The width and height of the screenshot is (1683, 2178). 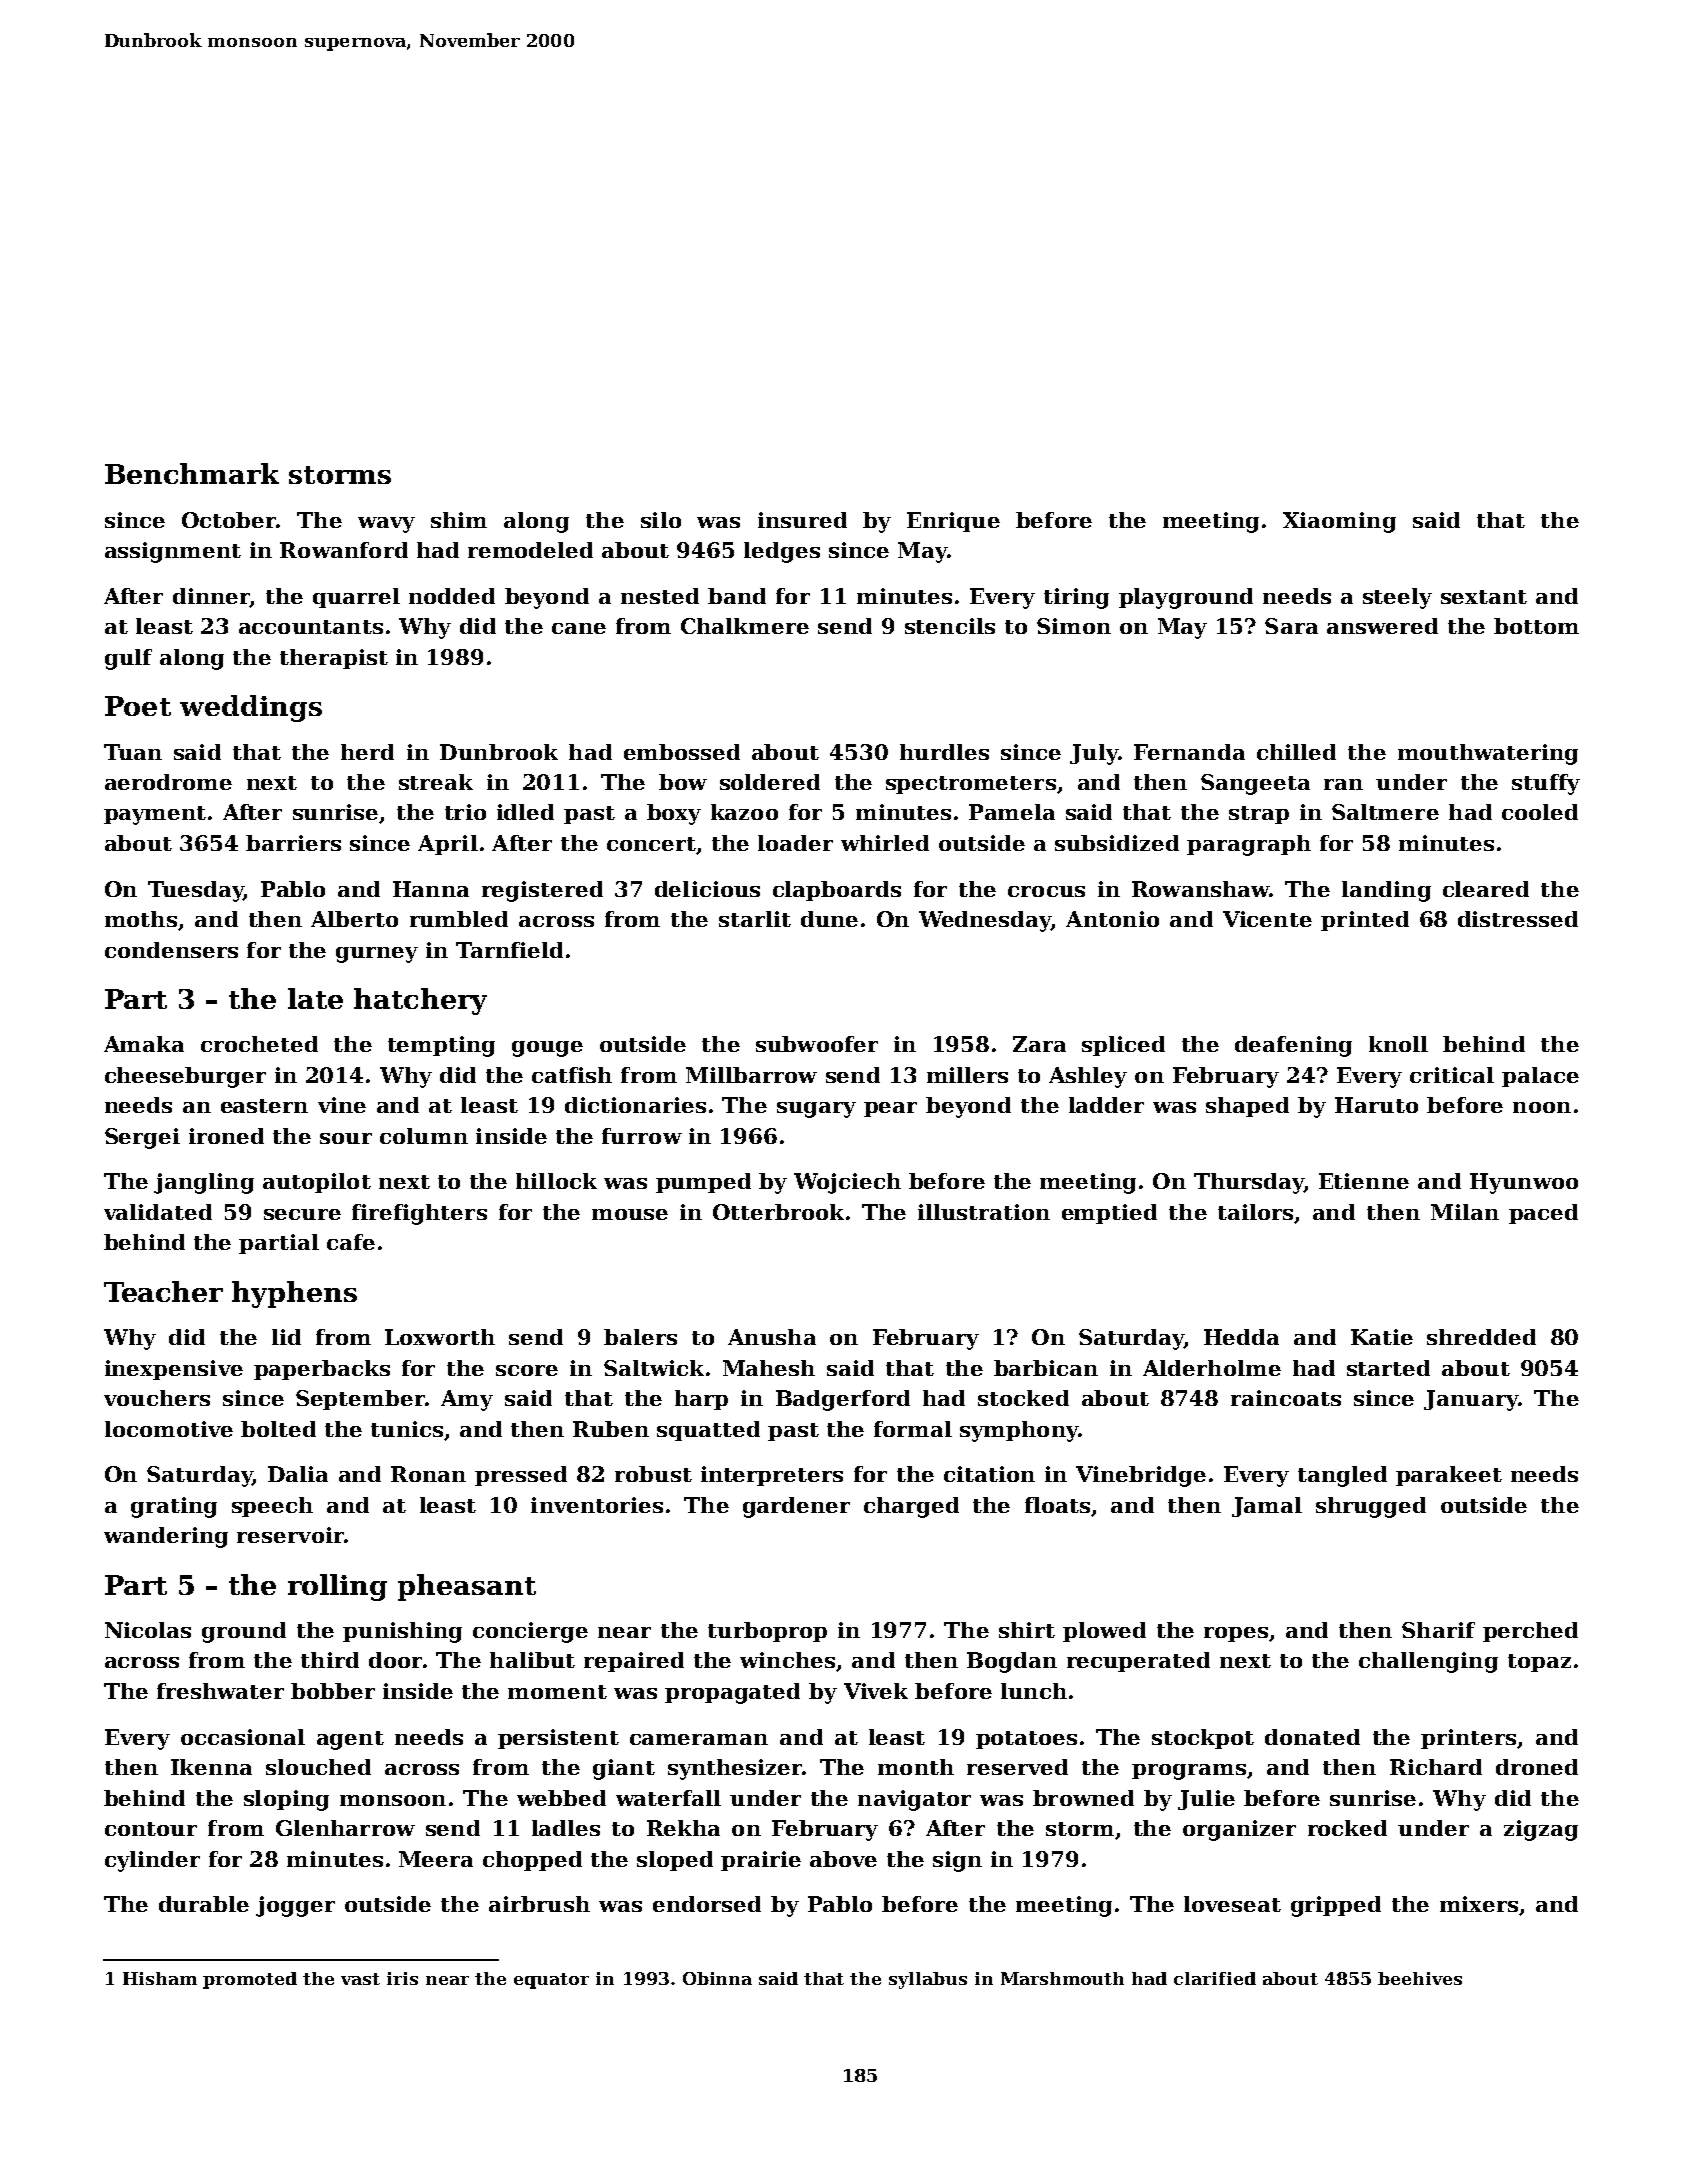 I want to click on Saltwick, so click(x=654, y=1368).
